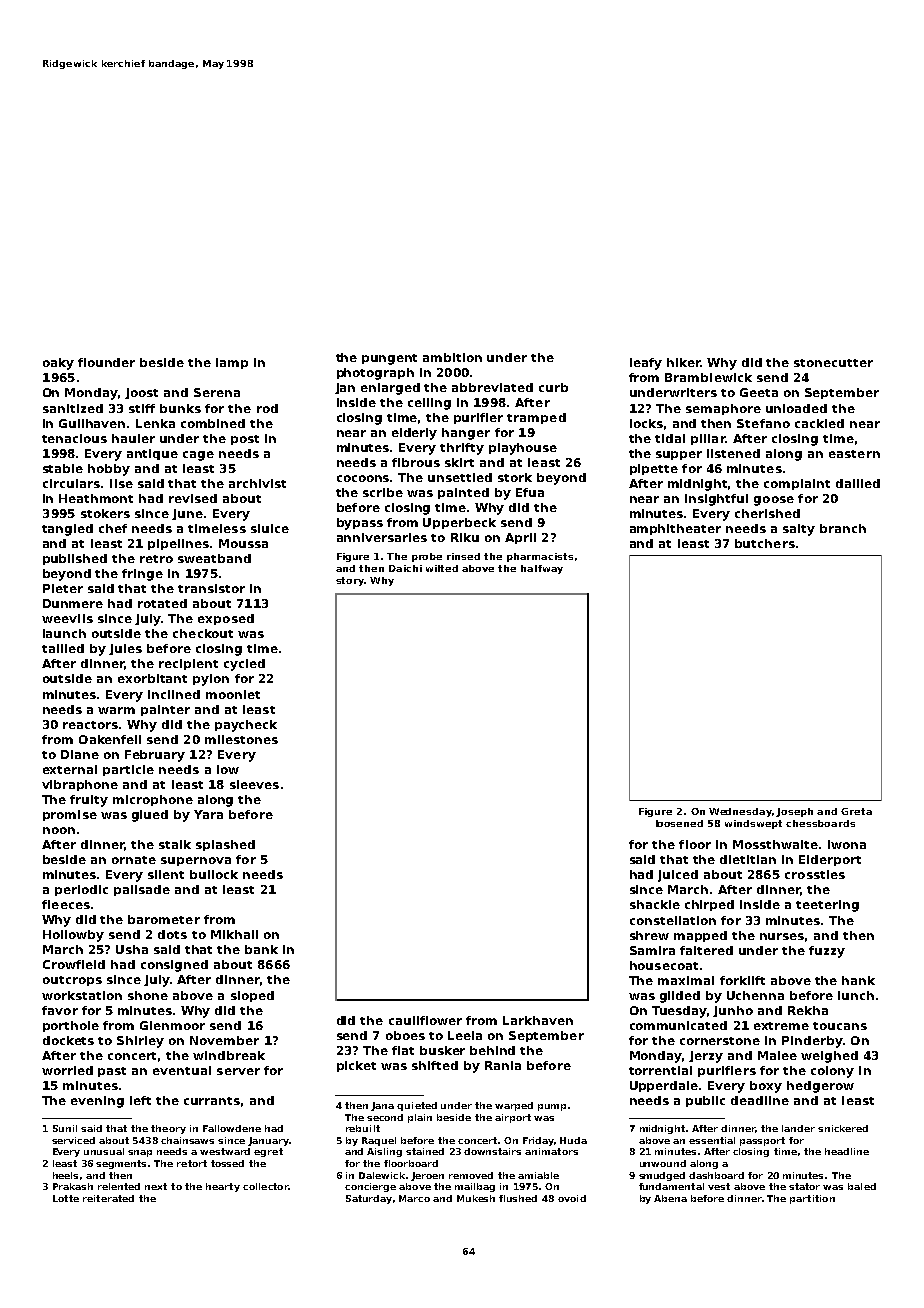 This image has width=924, height=1308. What do you see at coordinates (542, 569) in the image?
I see `halfway` at bounding box center [542, 569].
